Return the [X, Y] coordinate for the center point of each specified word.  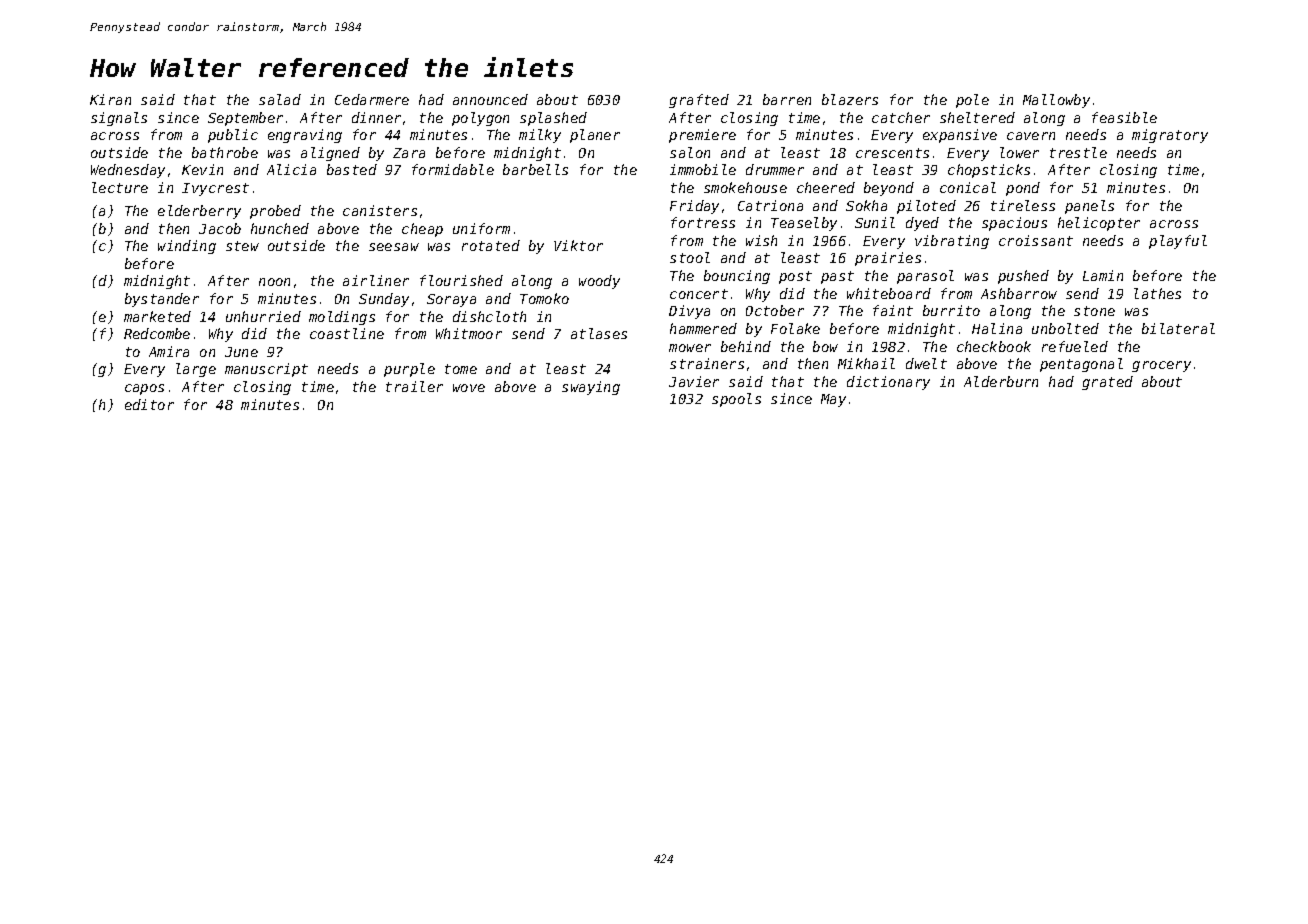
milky [540, 136]
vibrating [952, 242]
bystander [162, 300]
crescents [892, 153]
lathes [1157, 293]
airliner [376, 280]
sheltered [977, 117]
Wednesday [128, 171]
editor [149, 404]
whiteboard [889, 293]
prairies [888, 259]
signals [119, 119]
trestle [1078, 152]
